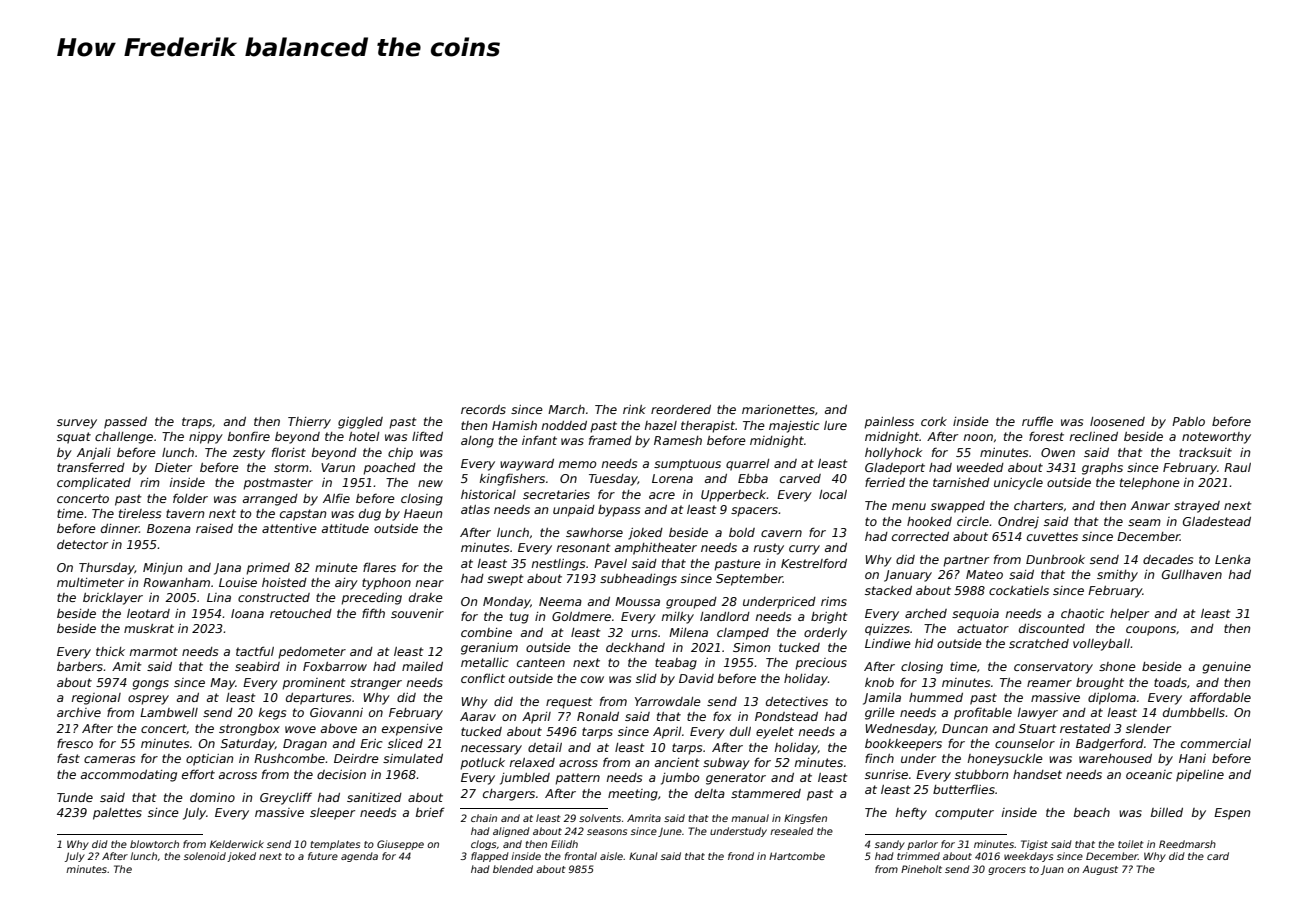 The image size is (1308, 924). Describe the element at coordinates (1218, 856) in the image. I see `card` at that location.
